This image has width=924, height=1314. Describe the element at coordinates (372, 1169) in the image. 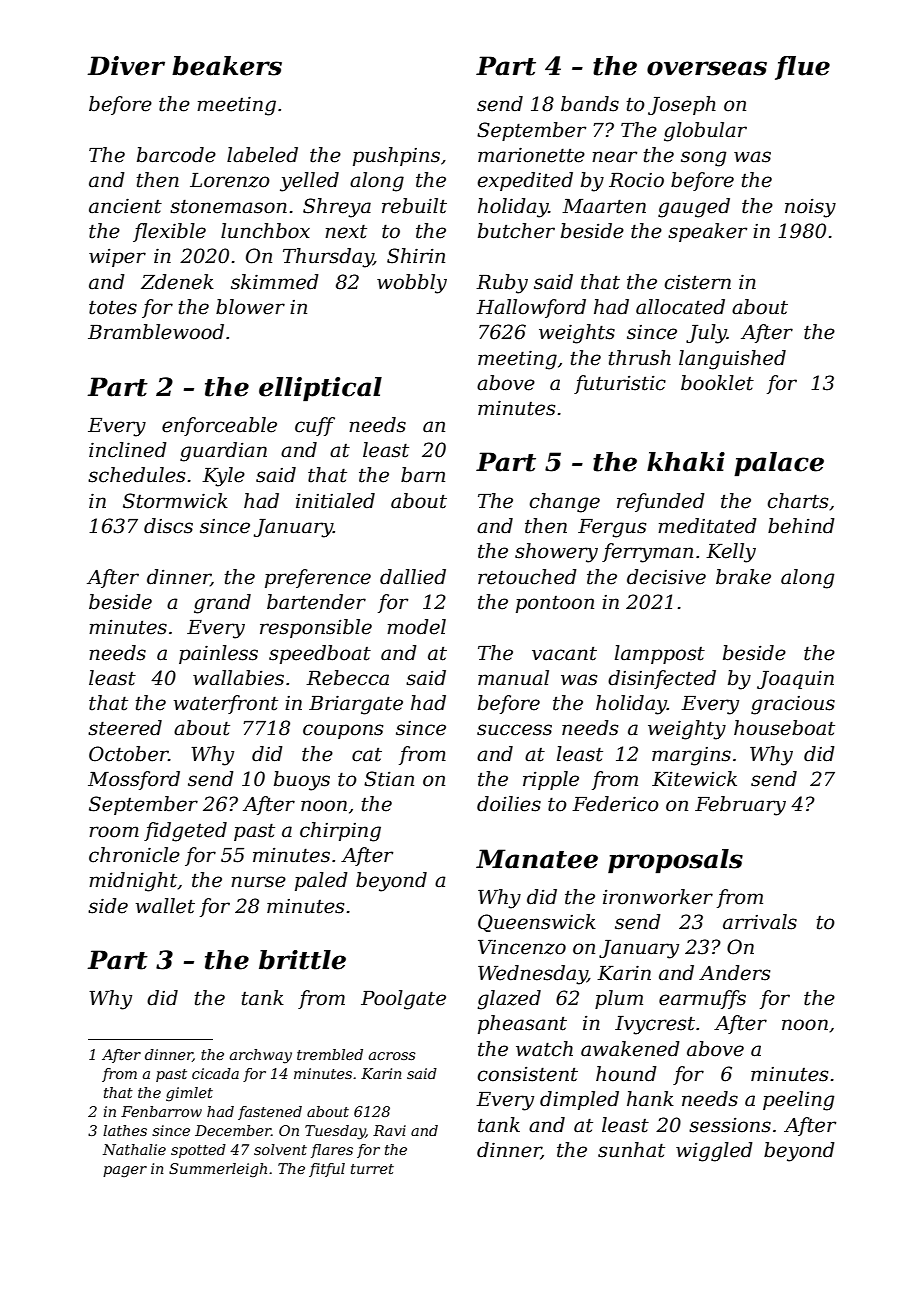

I see `turret` at that location.
